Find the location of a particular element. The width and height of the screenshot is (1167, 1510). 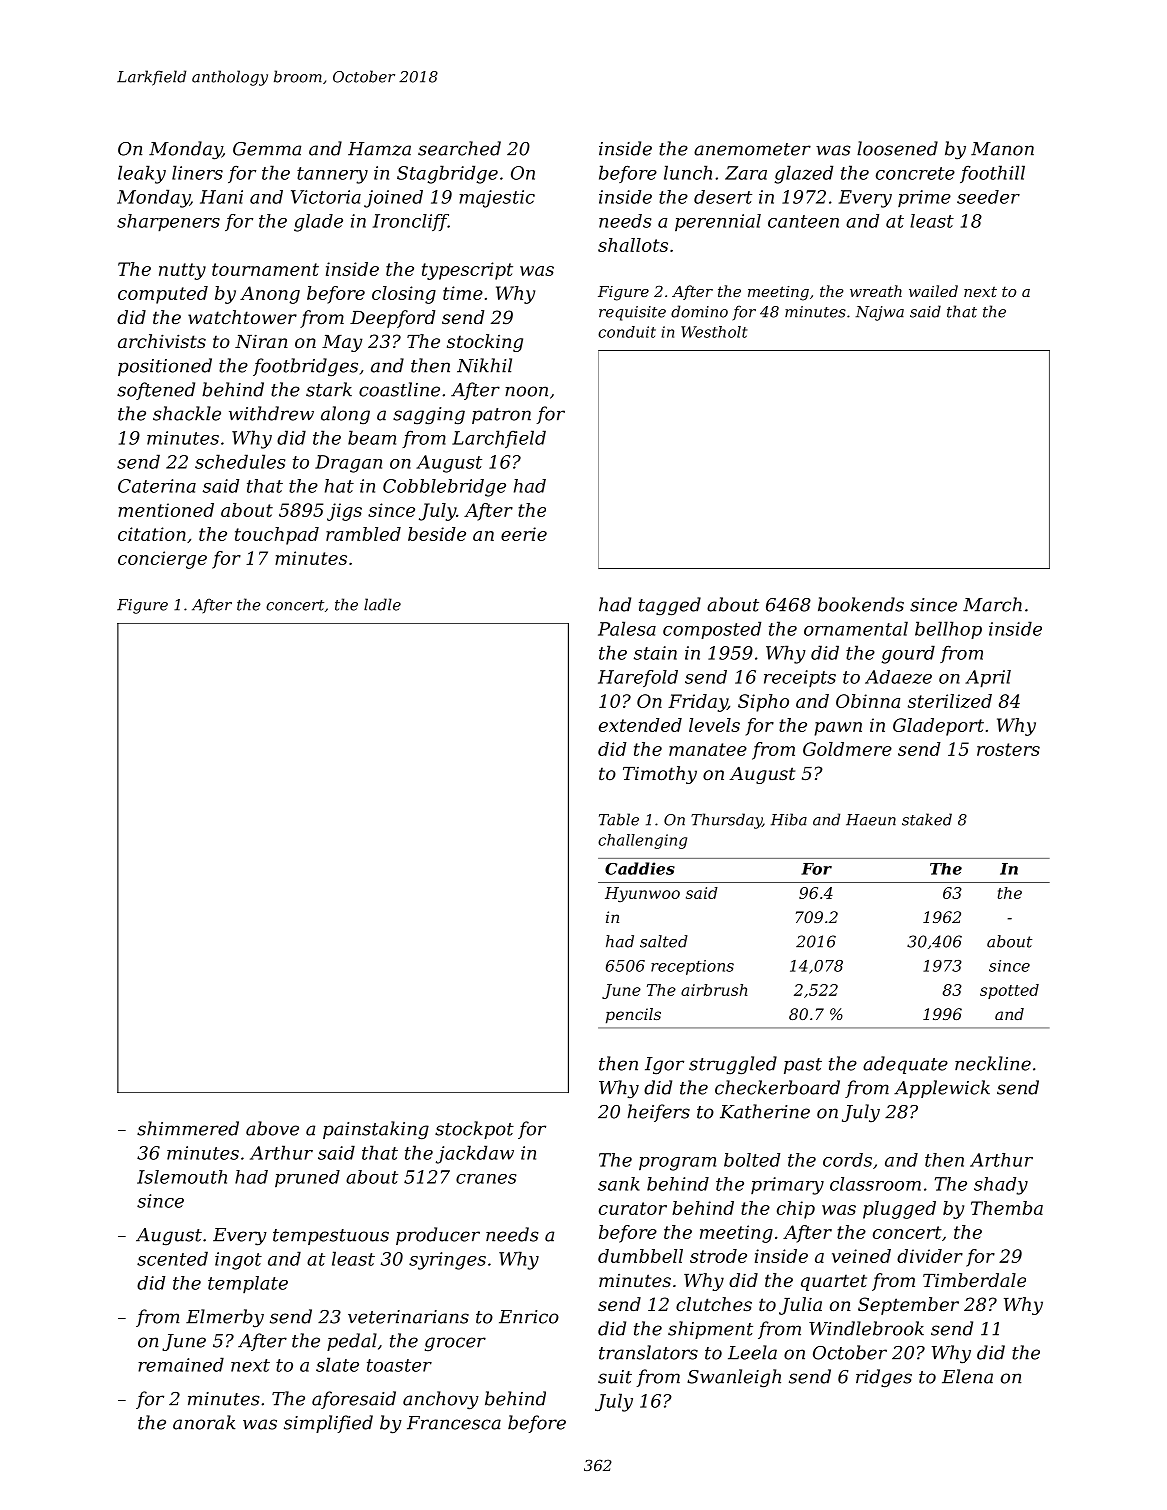

pencils is located at coordinates (633, 1016).
